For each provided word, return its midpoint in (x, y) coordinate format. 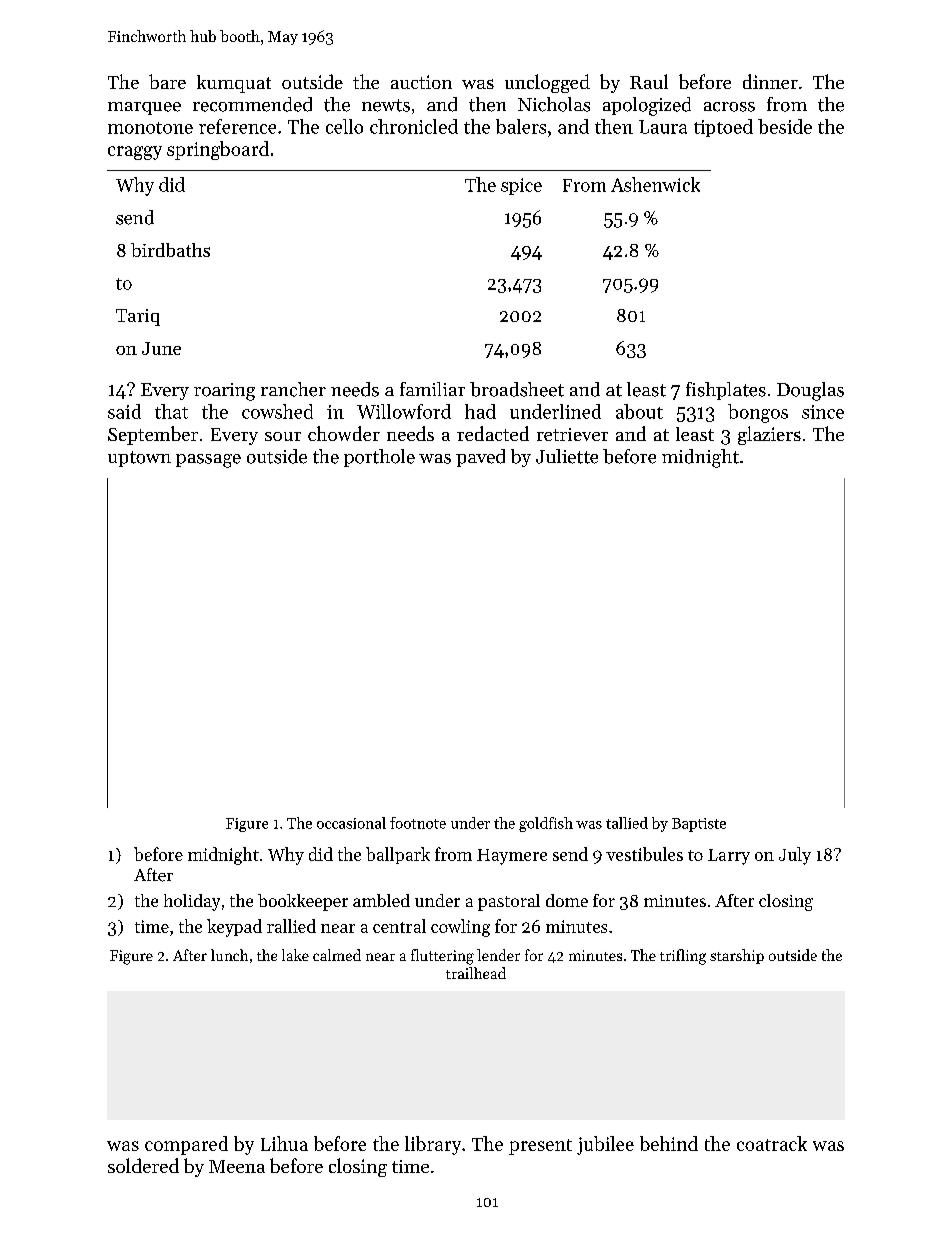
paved (480, 458)
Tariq (138, 317)
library (433, 1145)
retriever (572, 434)
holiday (192, 902)
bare (167, 81)
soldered (143, 1165)
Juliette (567, 456)
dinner (770, 81)
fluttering (442, 957)
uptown (139, 459)
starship (737, 956)
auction (421, 82)
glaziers (769, 435)
